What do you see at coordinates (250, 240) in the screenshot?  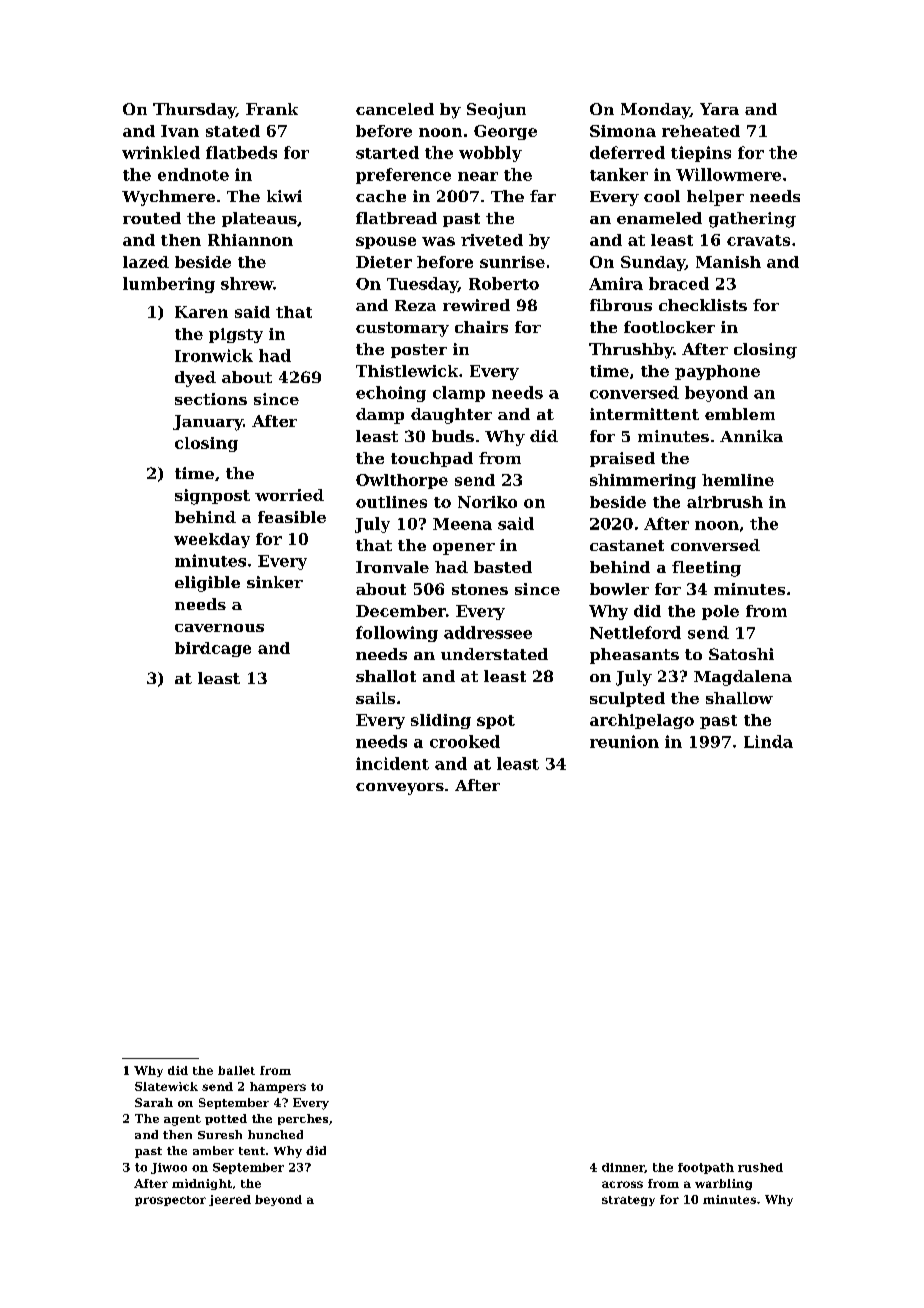 I see `Rhiannon` at bounding box center [250, 240].
